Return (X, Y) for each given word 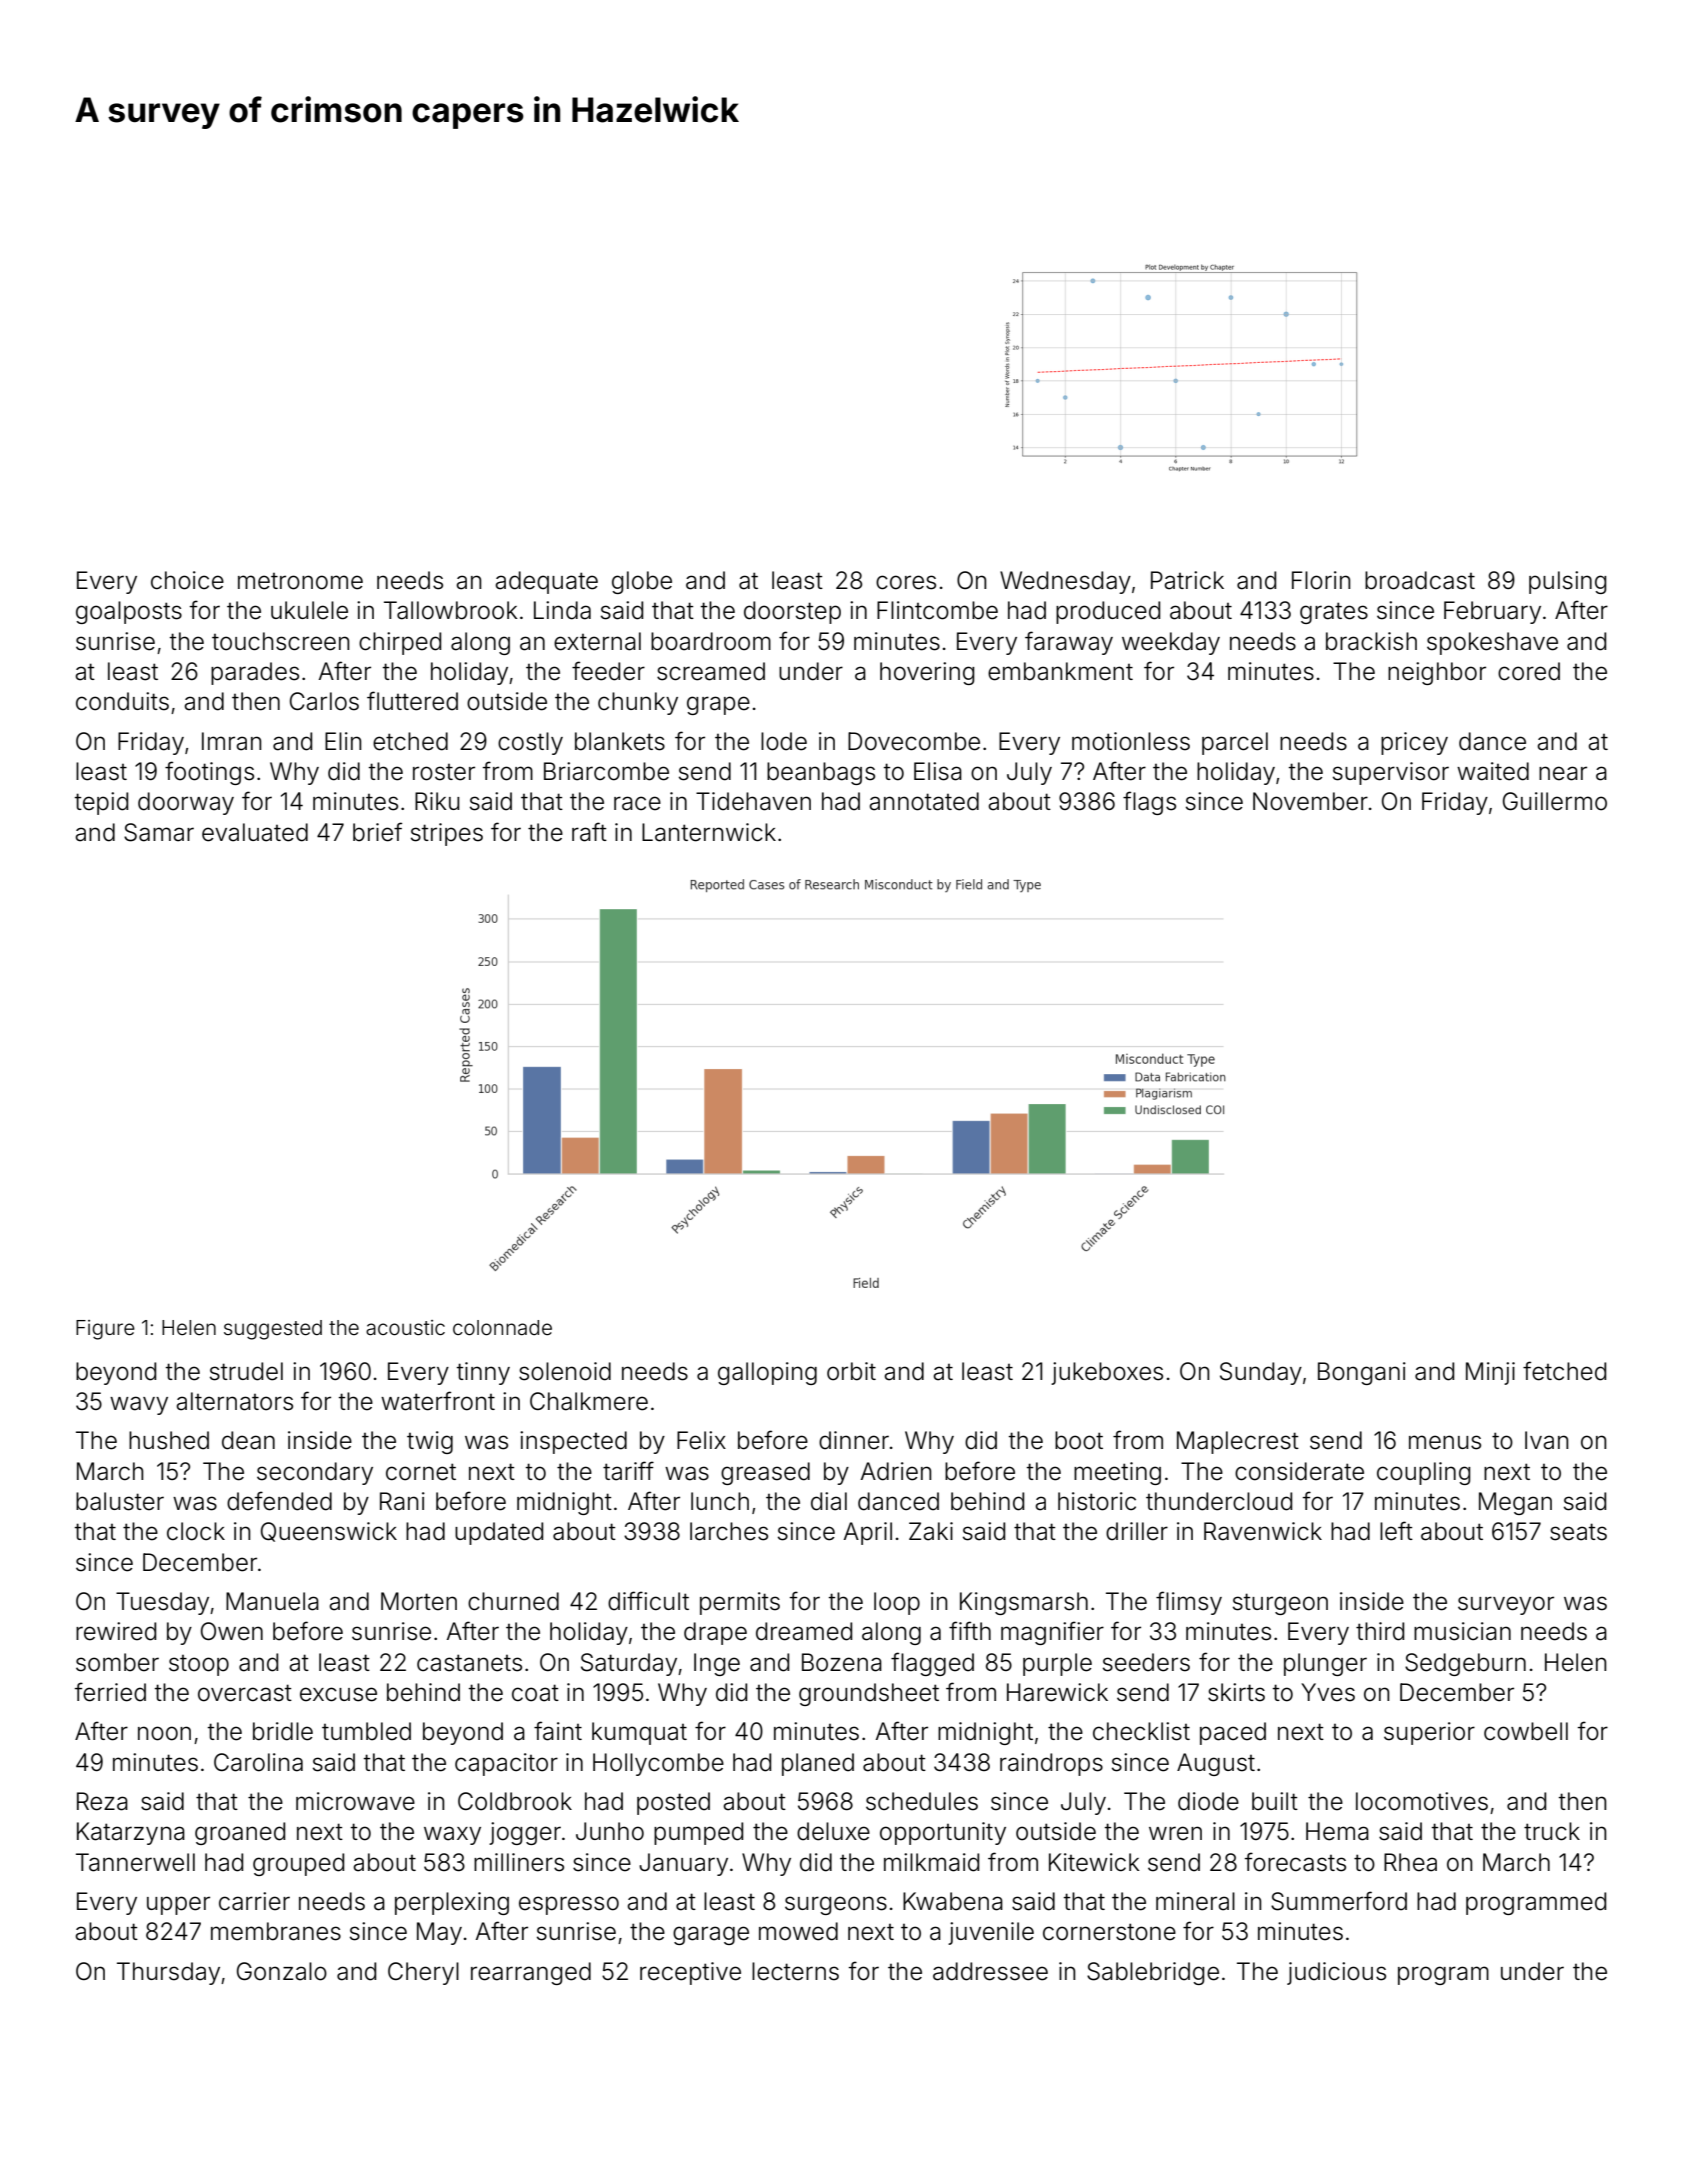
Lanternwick (709, 832)
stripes (447, 834)
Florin (1321, 580)
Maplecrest (1238, 1442)
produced (1108, 612)
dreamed (804, 1631)
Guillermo (1555, 801)
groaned (240, 1833)
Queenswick (329, 1532)
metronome (300, 581)
